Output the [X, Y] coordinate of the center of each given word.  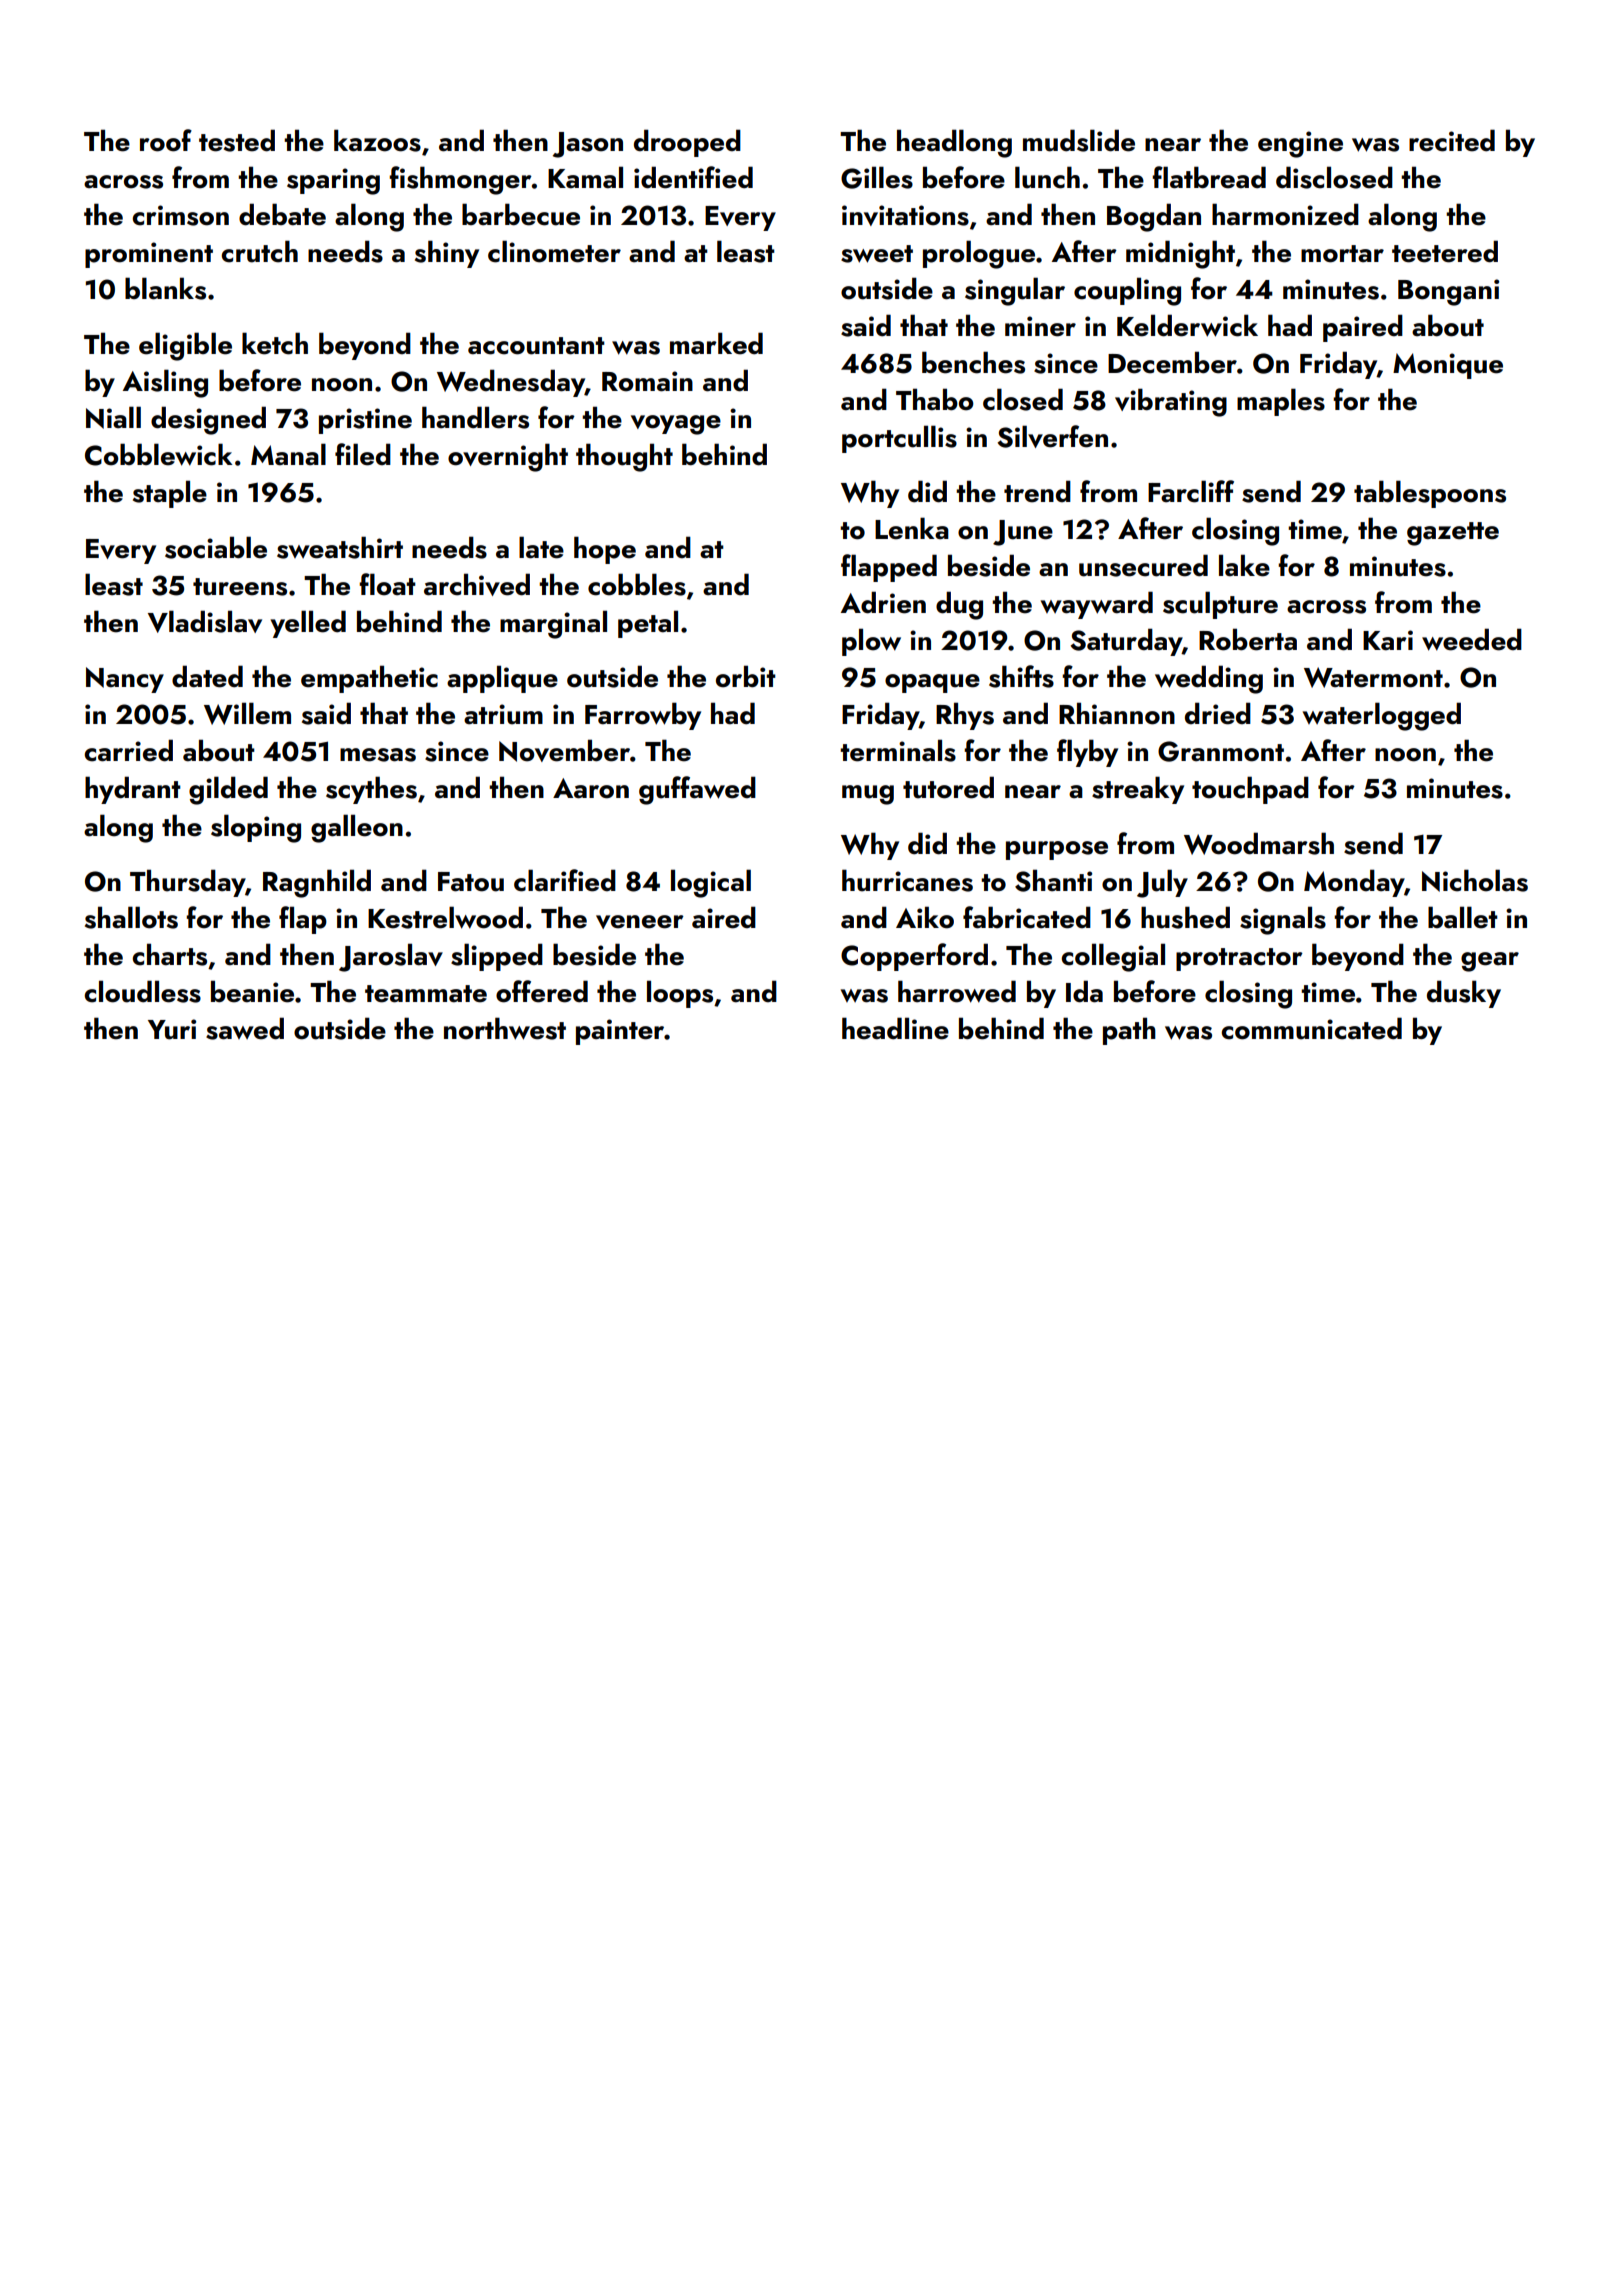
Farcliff [1191, 491]
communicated [1311, 1028]
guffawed [697, 790]
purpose [1057, 850]
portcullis [899, 439]
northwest [505, 1028]
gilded [228, 790]
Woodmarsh [1259, 843]
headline [895, 1028]
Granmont [1221, 751]
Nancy [125, 680]
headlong [954, 143]
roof [166, 140]
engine [1300, 144]
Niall [113, 417]
